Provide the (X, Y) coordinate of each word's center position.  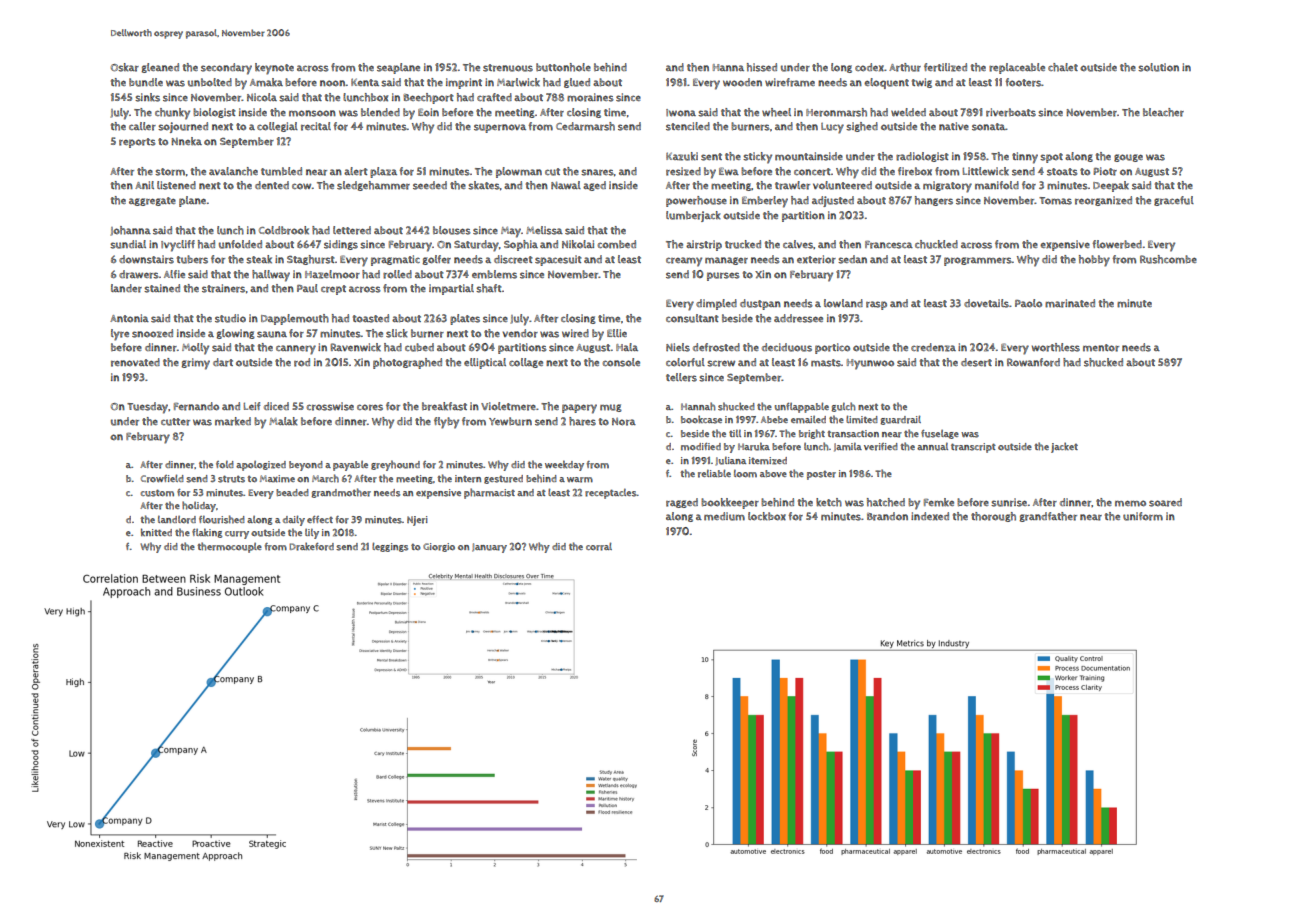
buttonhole (563, 67)
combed (616, 244)
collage (526, 363)
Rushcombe (1168, 259)
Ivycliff (178, 246)
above (773, 473)
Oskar (125, 67)
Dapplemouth (295, 319)
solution (1158, 67)
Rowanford (1033, 362)
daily (294, 520)
